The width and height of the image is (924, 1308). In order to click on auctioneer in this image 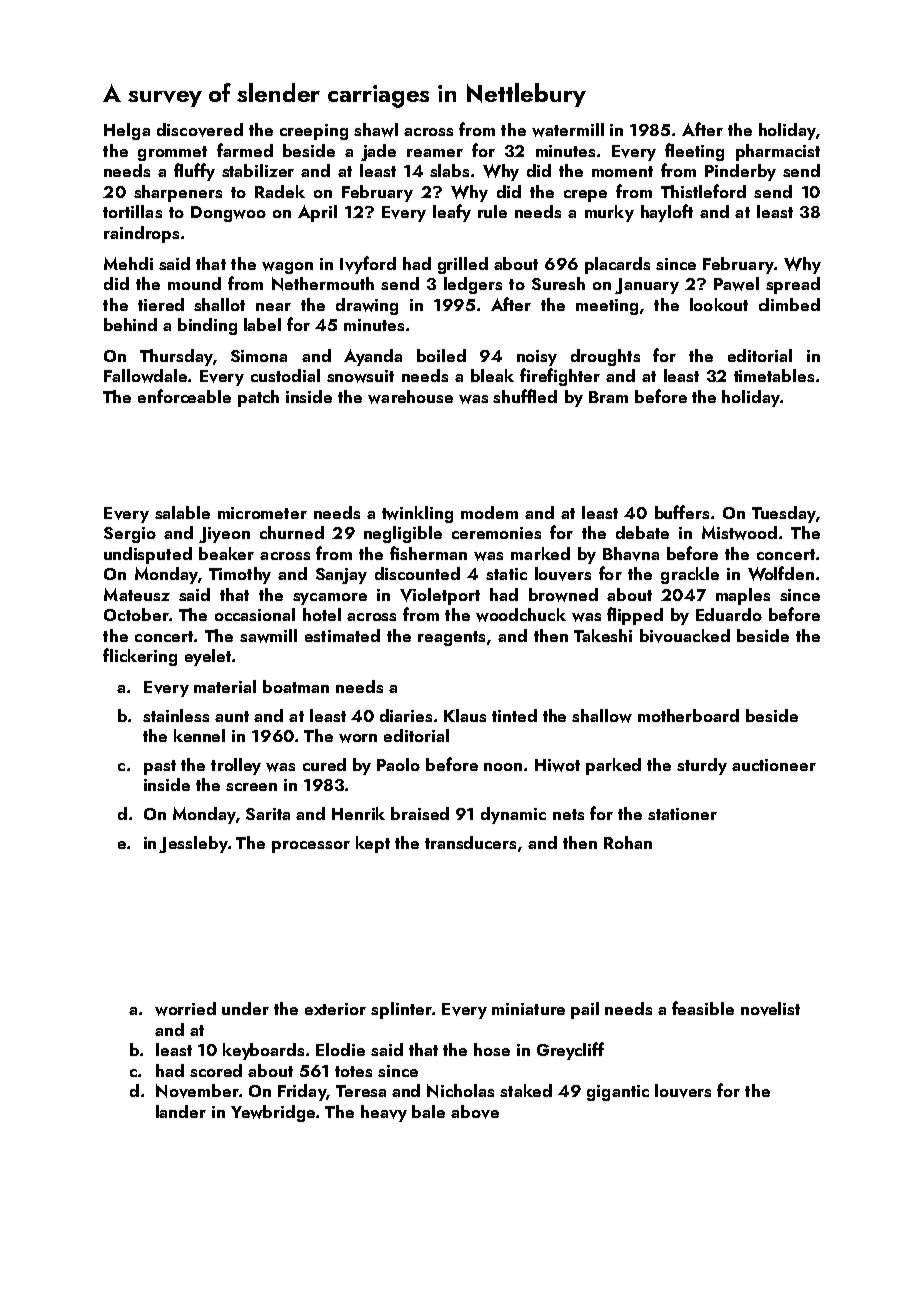, I will do `click(774, 765)`.
